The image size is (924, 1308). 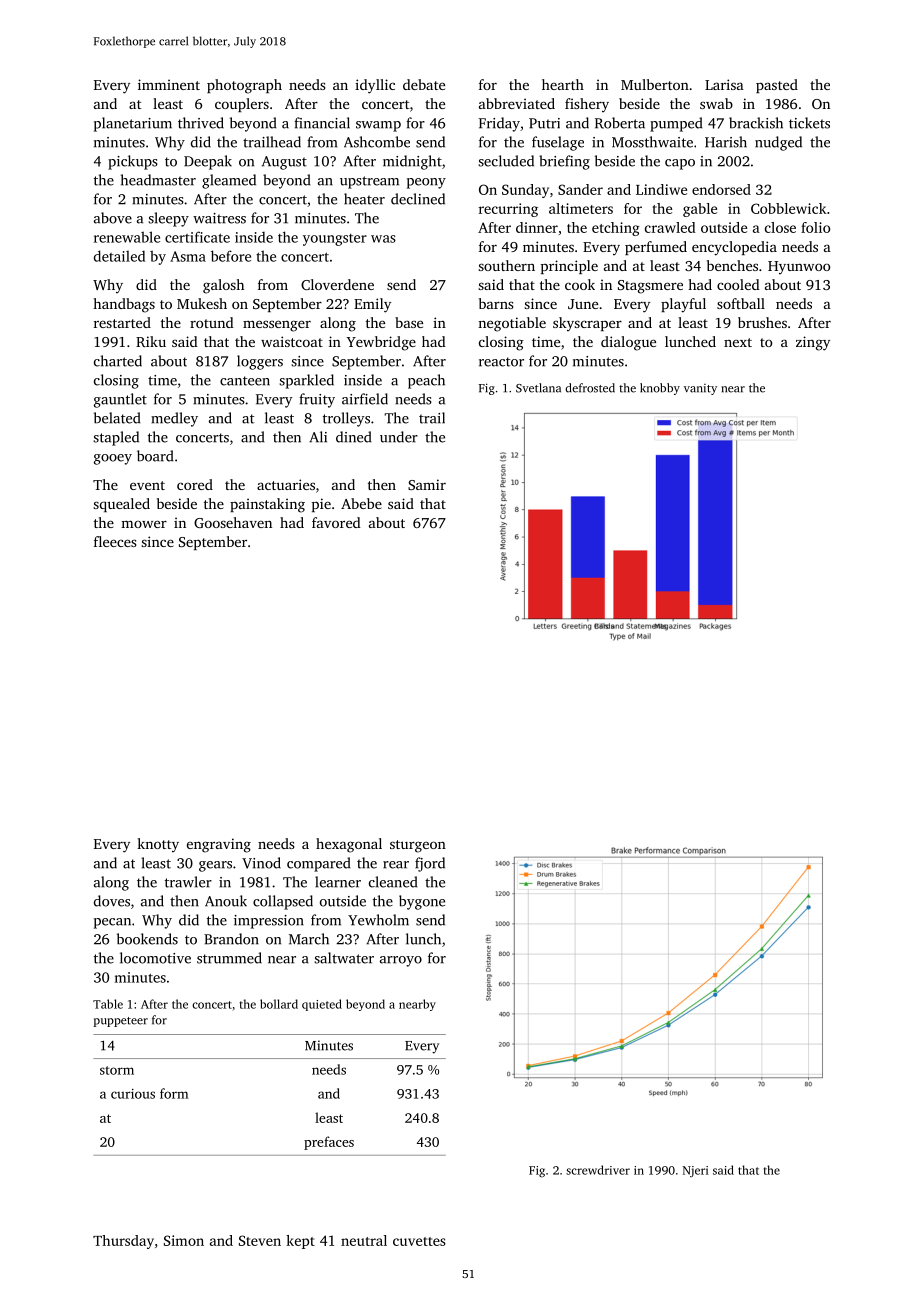 What do you see at coordinates (375, 86) in the document?
I see `idyllic` at bounding box center [375, 86].
